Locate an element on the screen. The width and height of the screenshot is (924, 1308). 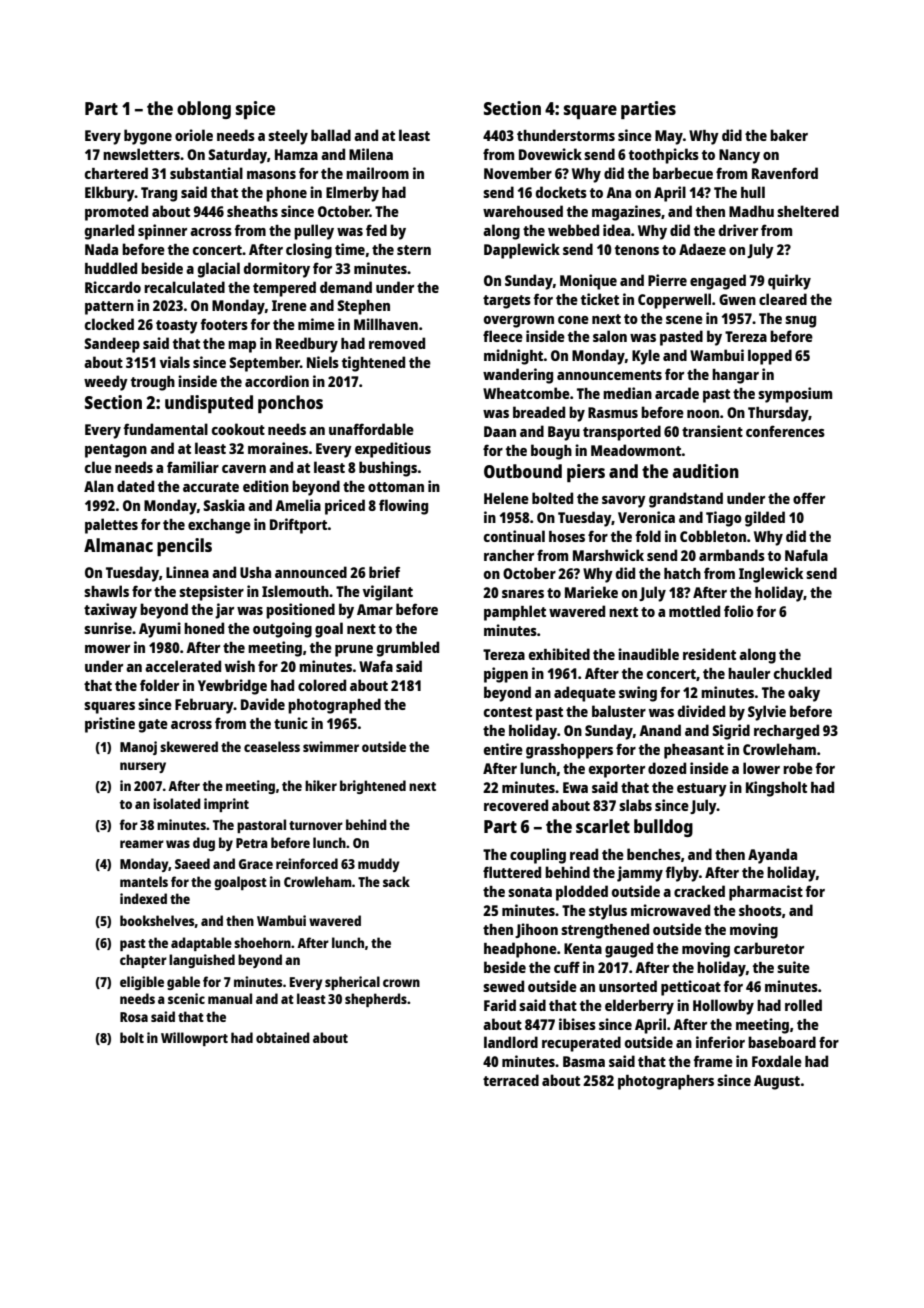
targets is located at coordinates (507, 302).
